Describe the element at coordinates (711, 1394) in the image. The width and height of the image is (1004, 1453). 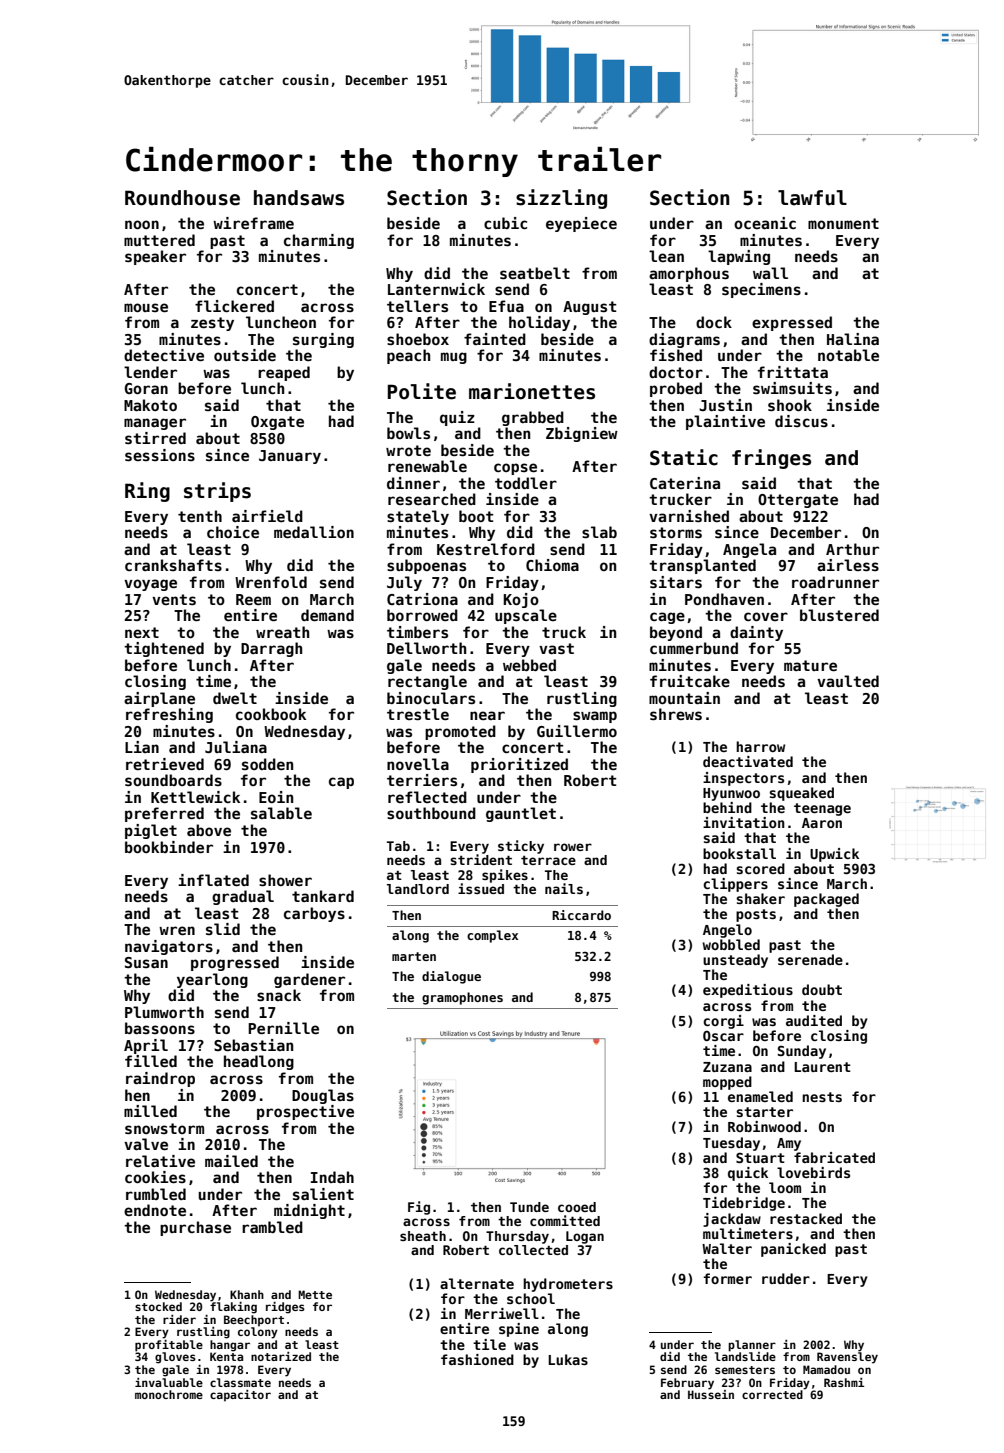
I see `Hussein` at that location.
